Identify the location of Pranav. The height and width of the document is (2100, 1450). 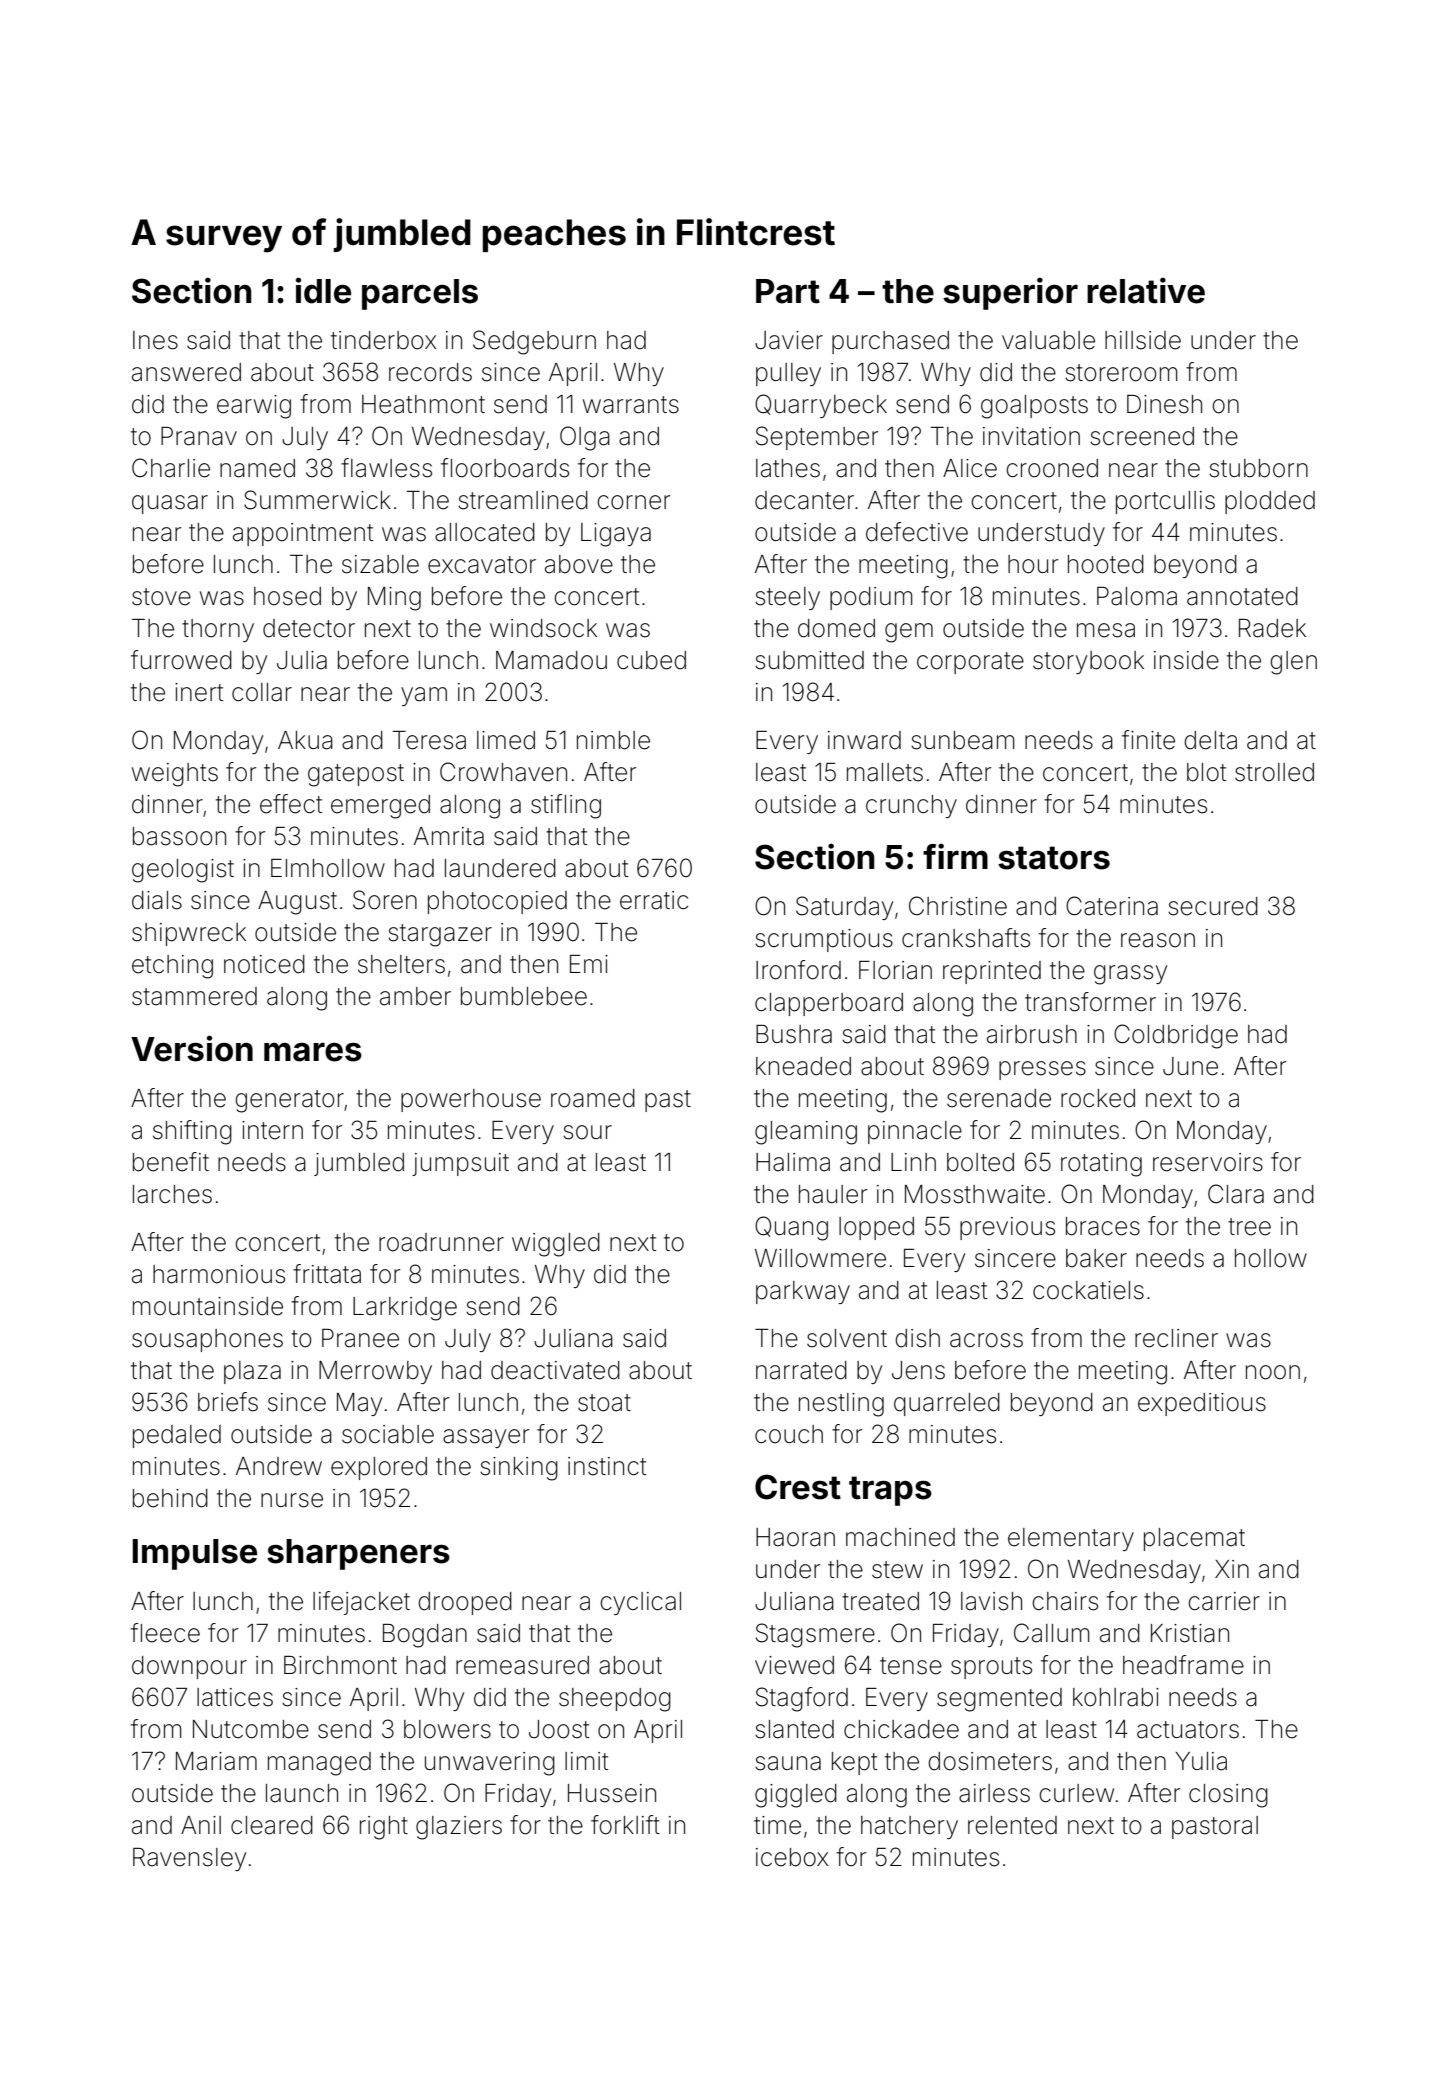
(199, 436).
